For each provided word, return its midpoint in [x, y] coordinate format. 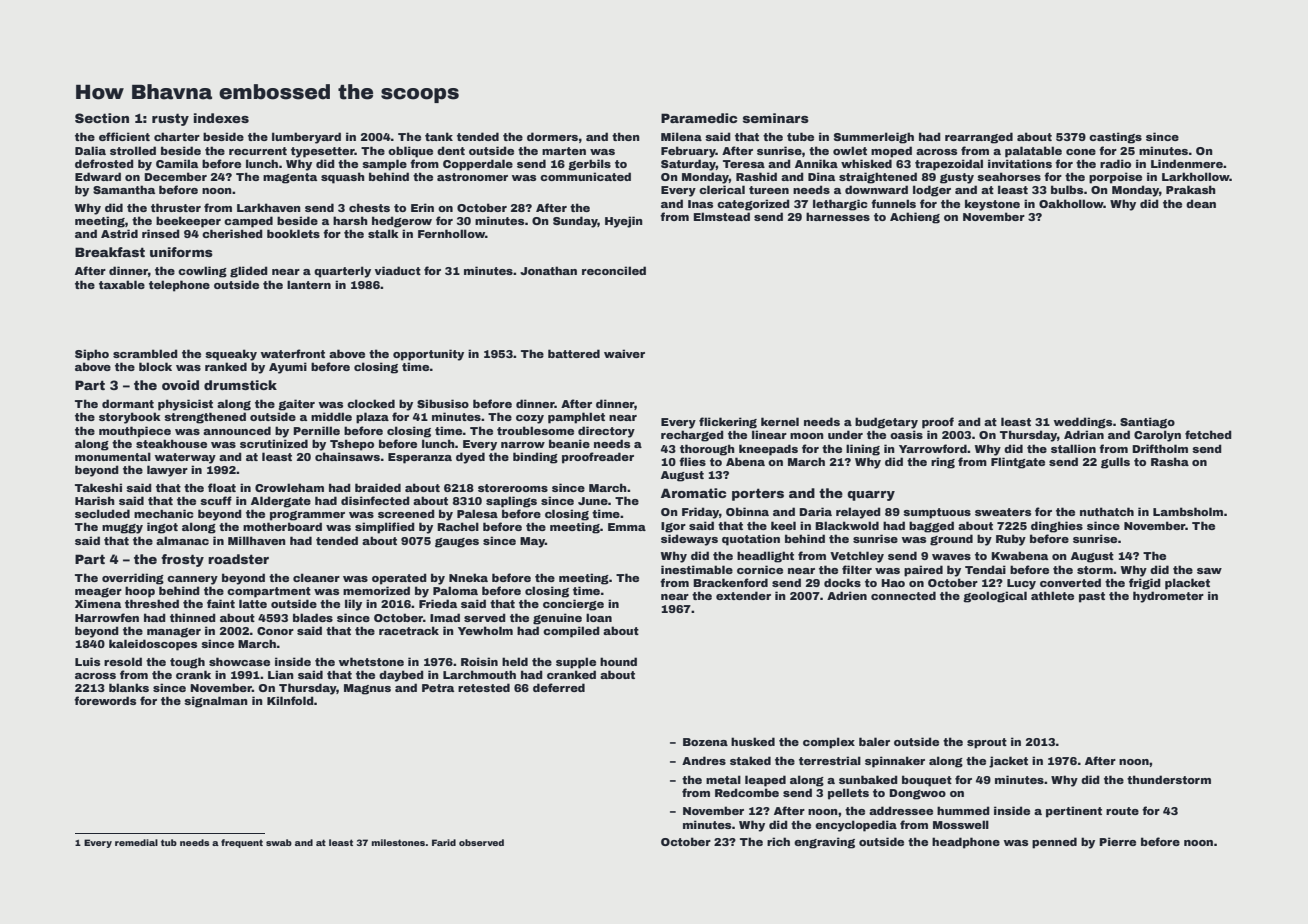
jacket [1008, 762]
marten [564, 151]
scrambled [145, 353]
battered [574, 353]
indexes [221, 118]
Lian [281, 674]
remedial [136, 842]
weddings [1082, 423]
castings [1115, 138]
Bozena [705, 742]
